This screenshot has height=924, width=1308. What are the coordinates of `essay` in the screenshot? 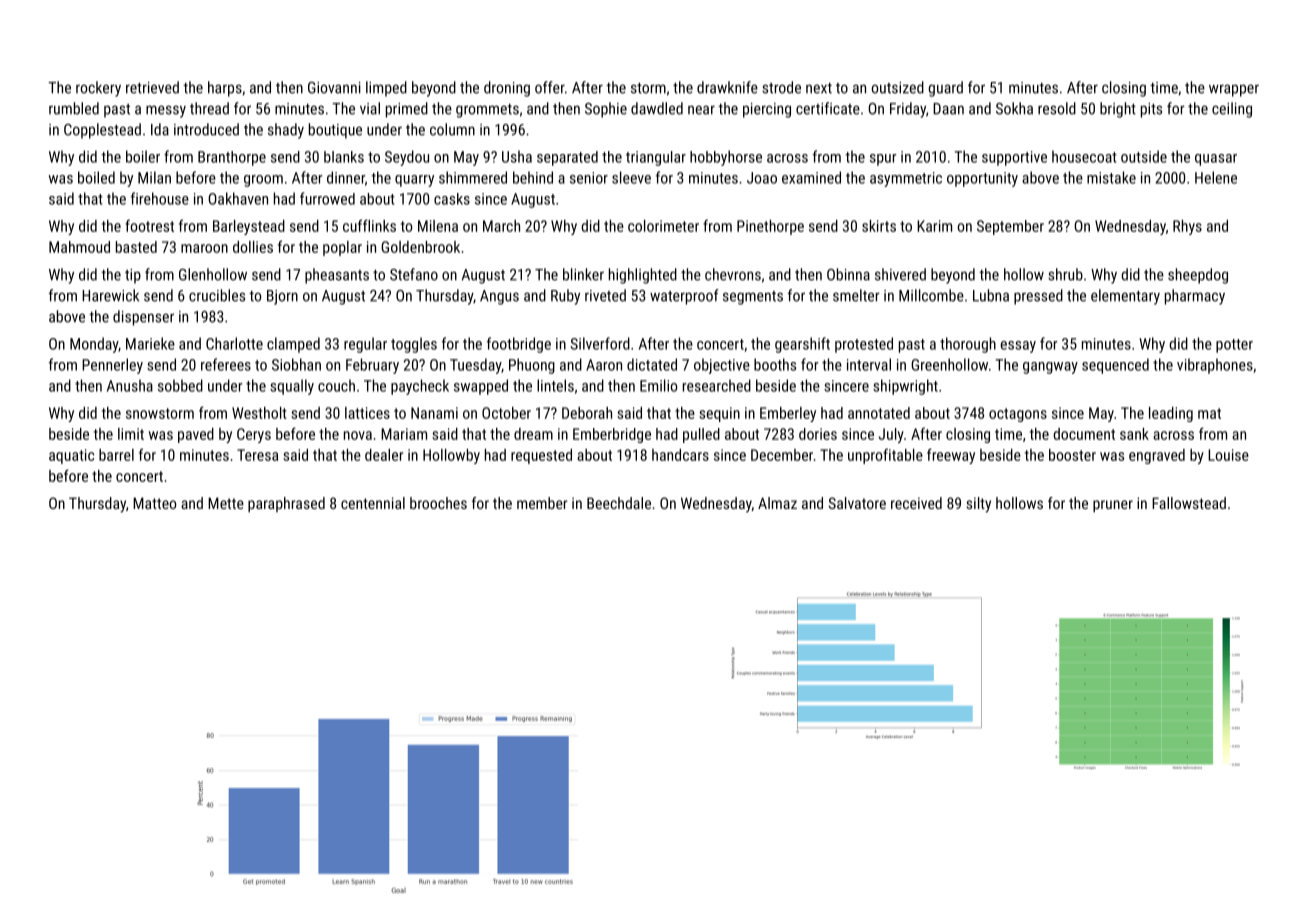 It's located at (1018, 347).
